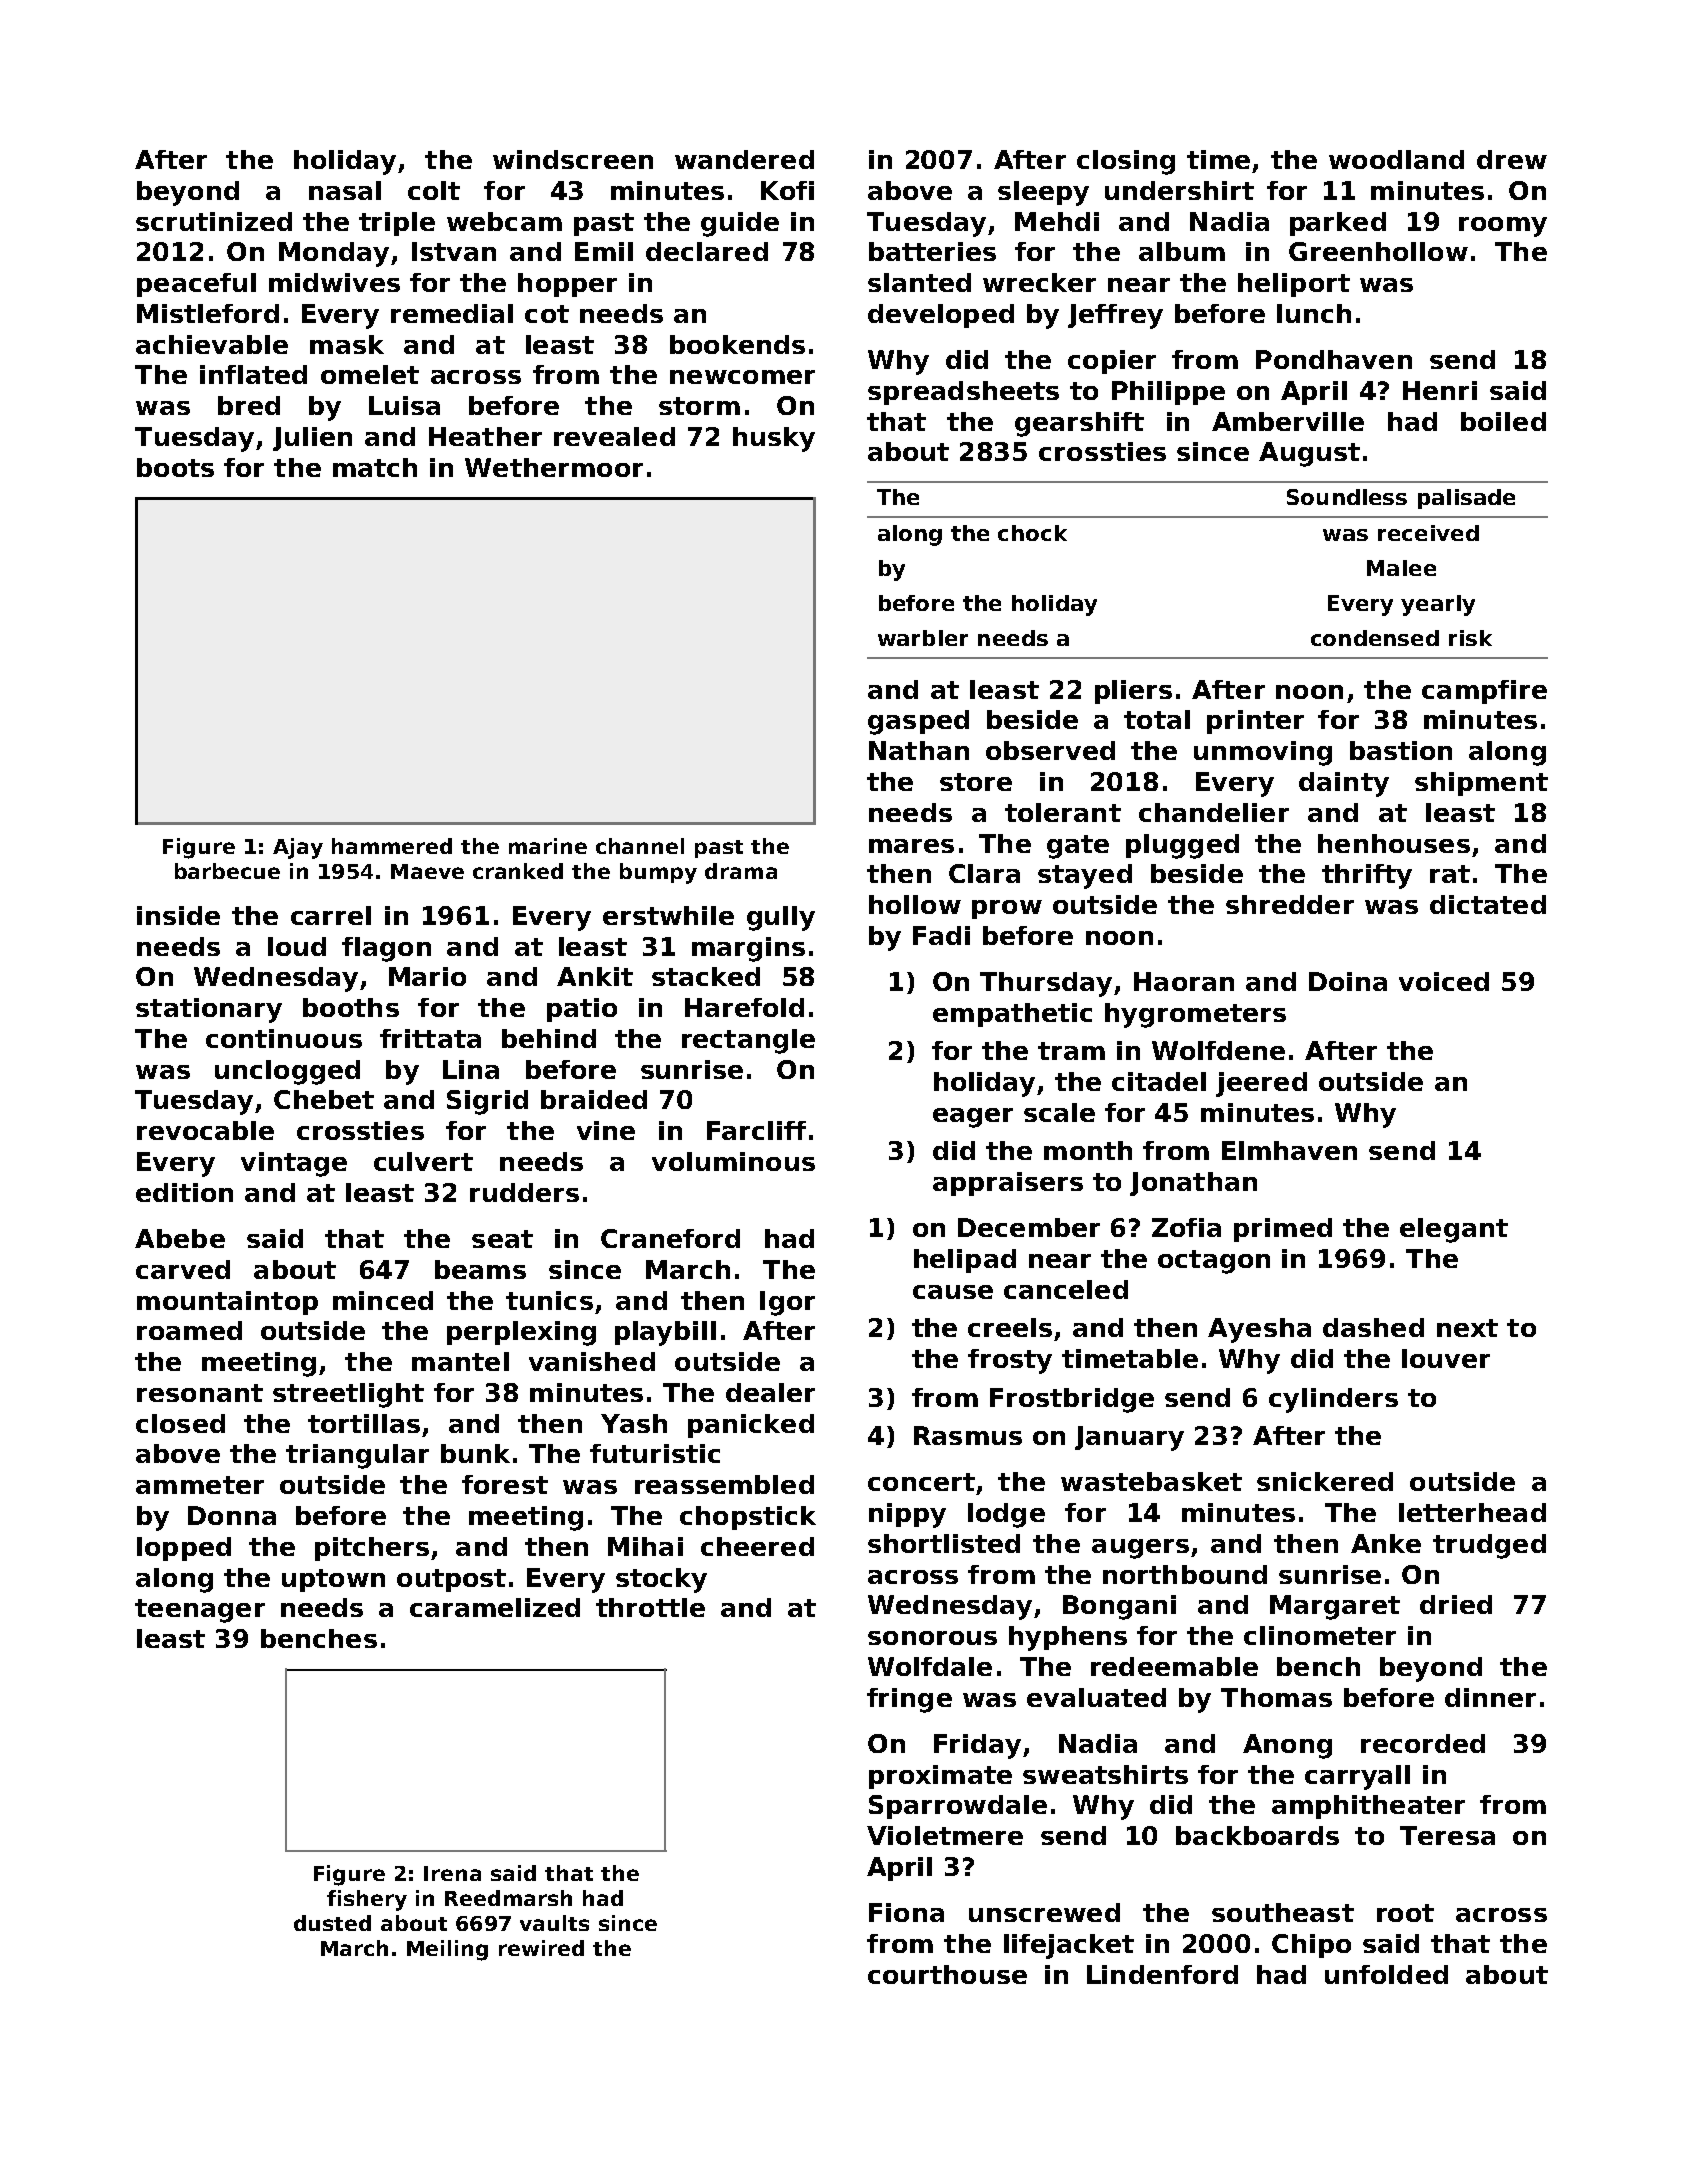 The image size is (1683, 2178). I want to click on closing, so click(1126, 162).
